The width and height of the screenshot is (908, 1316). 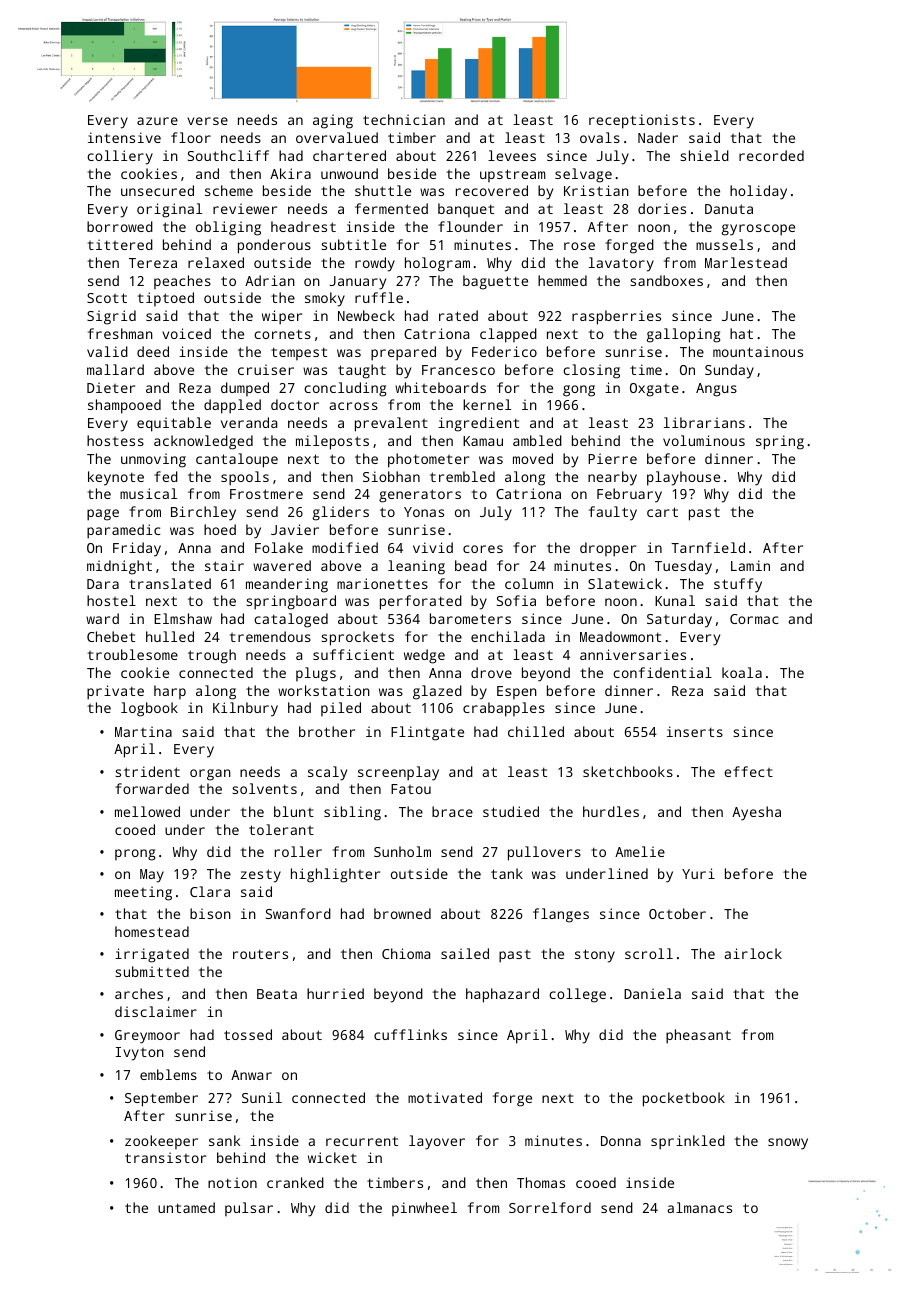 What do you see at coordinates (541, 1182) in the screenshot?
I see `Thomas` at bounding box center [541, 1182].
